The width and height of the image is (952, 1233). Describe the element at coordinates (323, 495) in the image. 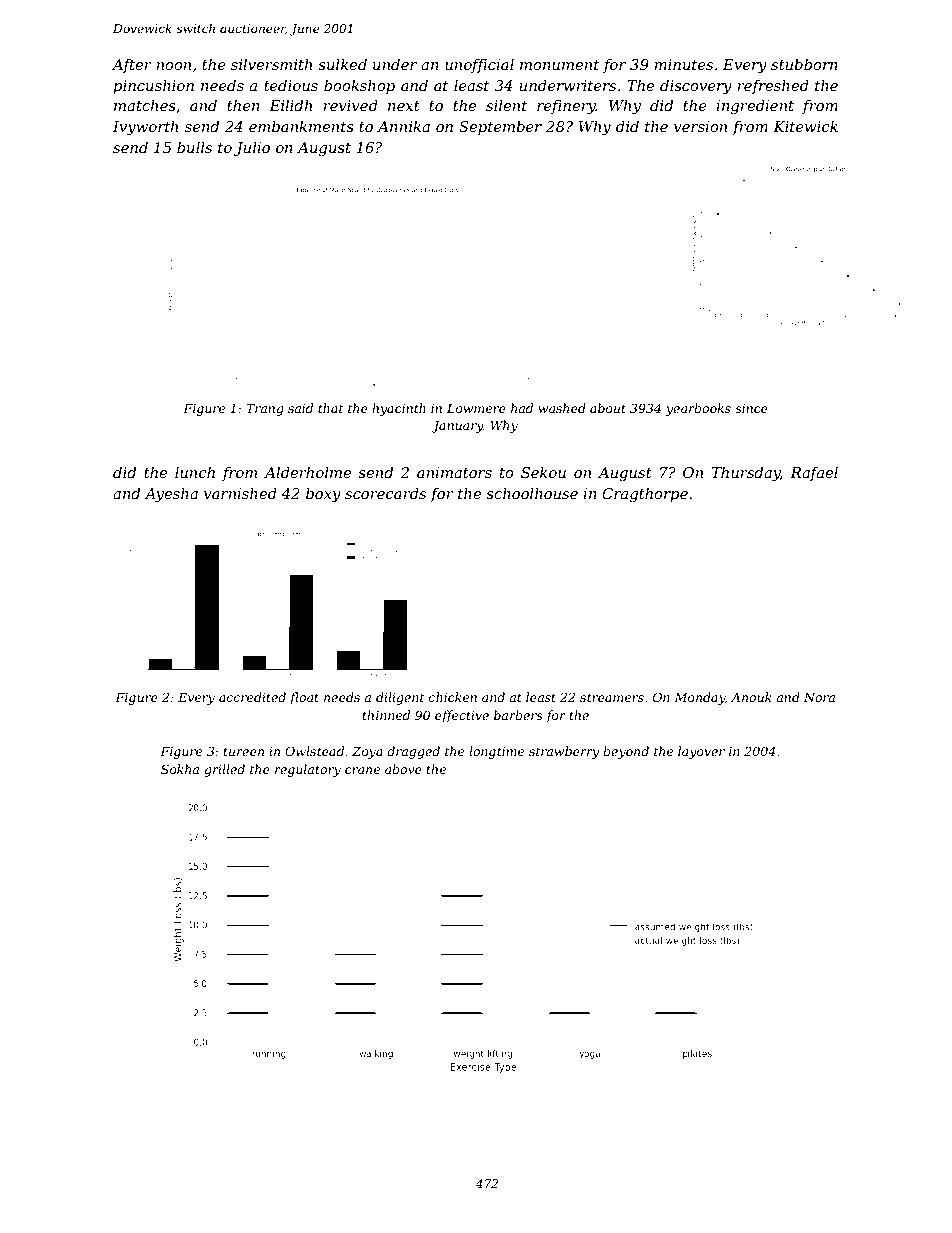

I see `boxy` at that location.
